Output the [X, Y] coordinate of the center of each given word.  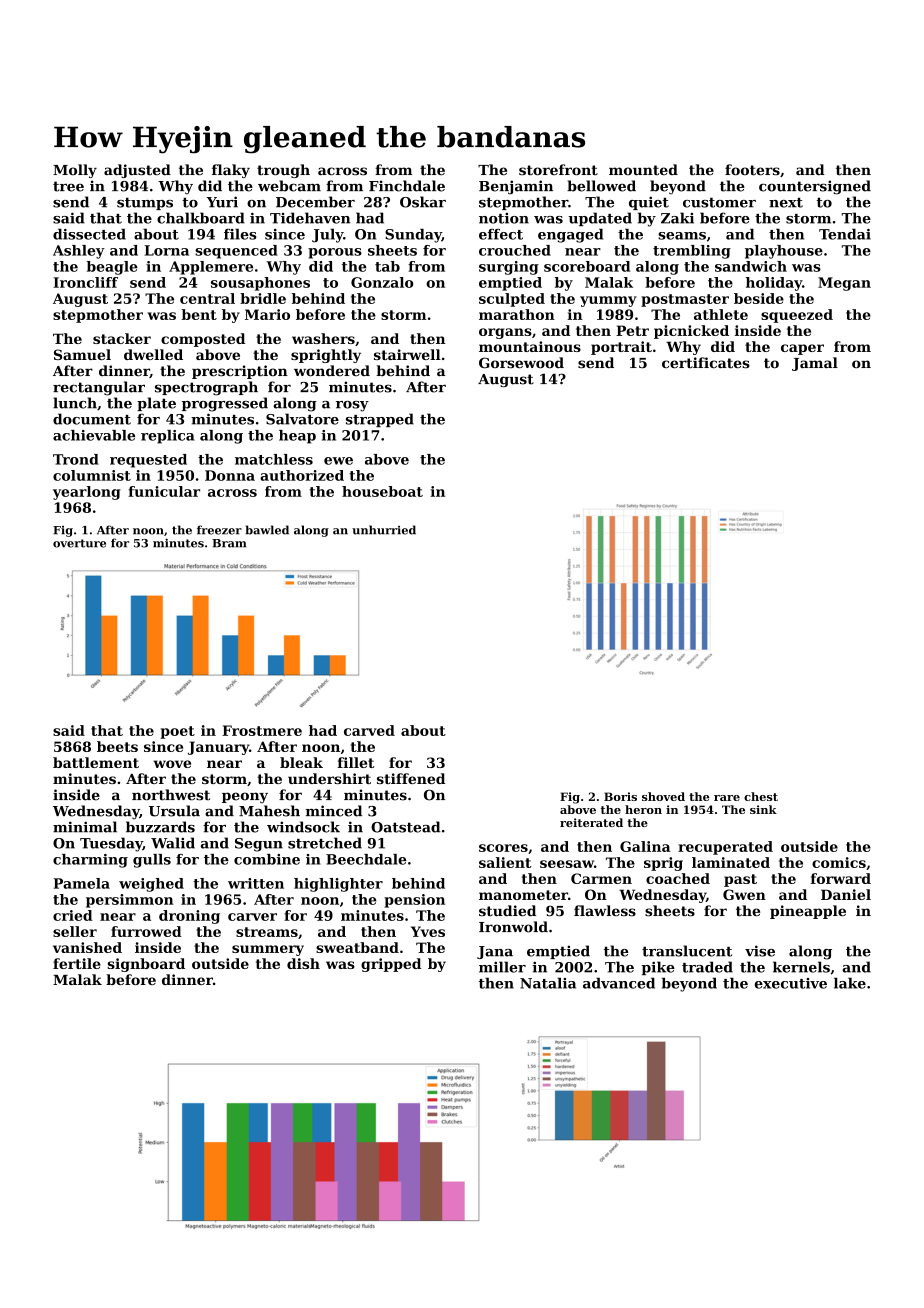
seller [75, 931]
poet [177, 732]
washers [323, 338]
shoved [663, 796]
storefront [558, 170]
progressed [225, 404]
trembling [692, 252]
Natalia [548, 983]
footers [752, 170]
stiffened [411, 778]
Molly [75, 171]
